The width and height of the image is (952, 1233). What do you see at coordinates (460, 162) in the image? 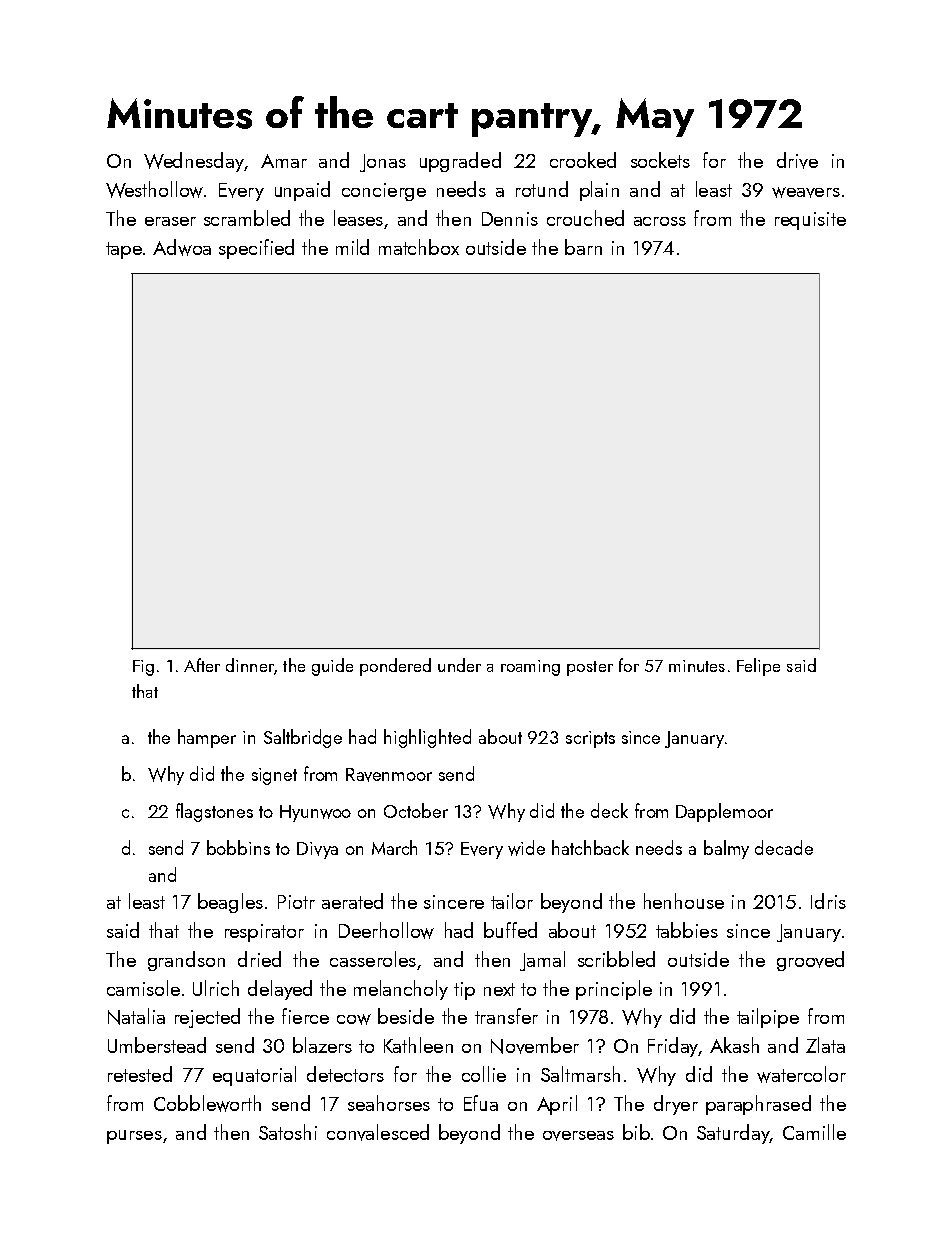
I see `upgraded` at bounding box center [460, 162].
